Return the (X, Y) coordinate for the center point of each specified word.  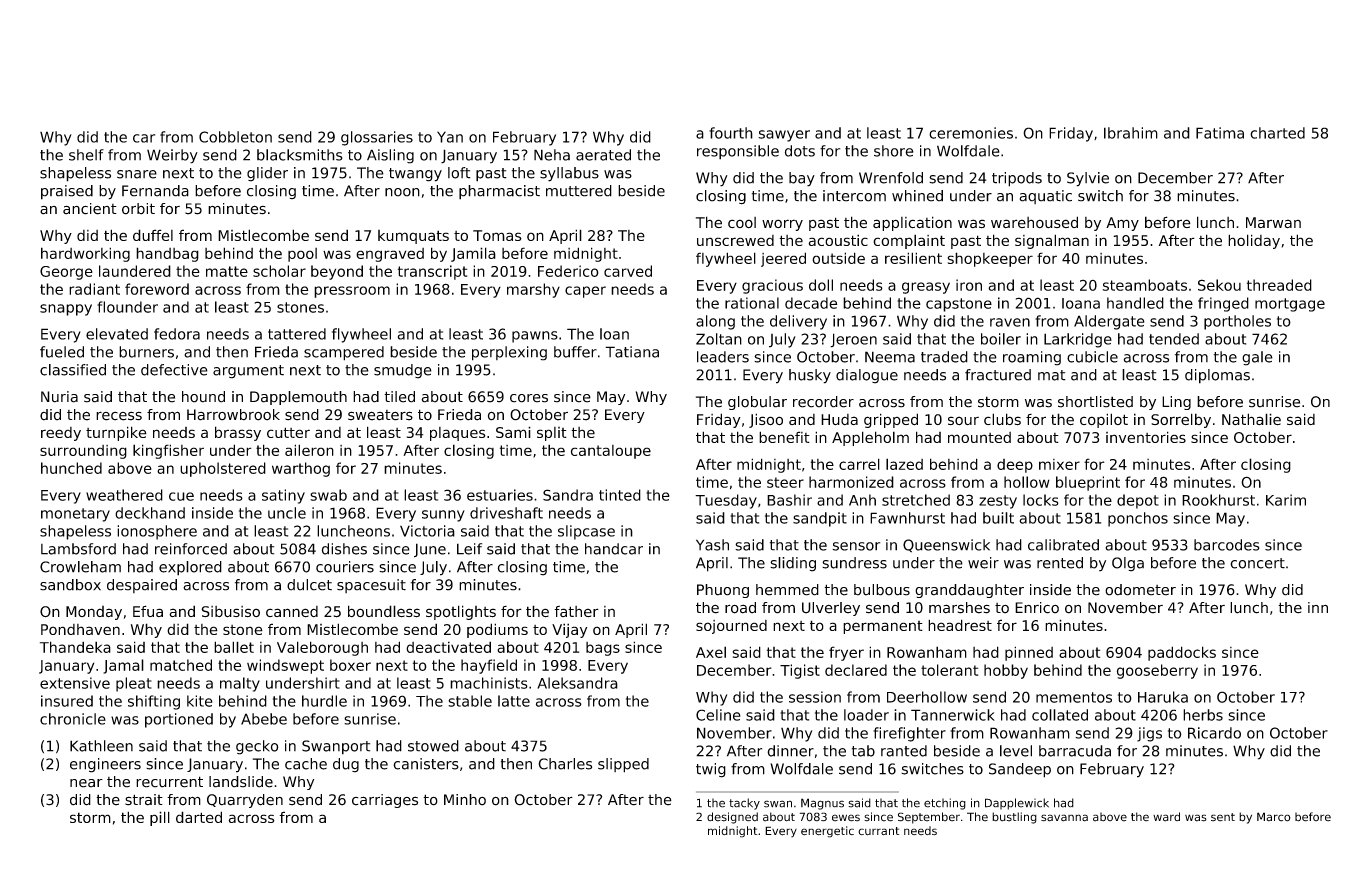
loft (459, 173)
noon (402, 192)
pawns (535, 337)
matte (227, 271)
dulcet (309, 585)
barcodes (1227, 545)
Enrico (1037, 608)
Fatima (1220, 133)
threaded (1279, 285)
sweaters (380, 415)
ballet (234, 647)
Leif (469, 549)
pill (160, 818)
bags (603, 649)
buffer (575, 352)
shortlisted (1095, 402)
